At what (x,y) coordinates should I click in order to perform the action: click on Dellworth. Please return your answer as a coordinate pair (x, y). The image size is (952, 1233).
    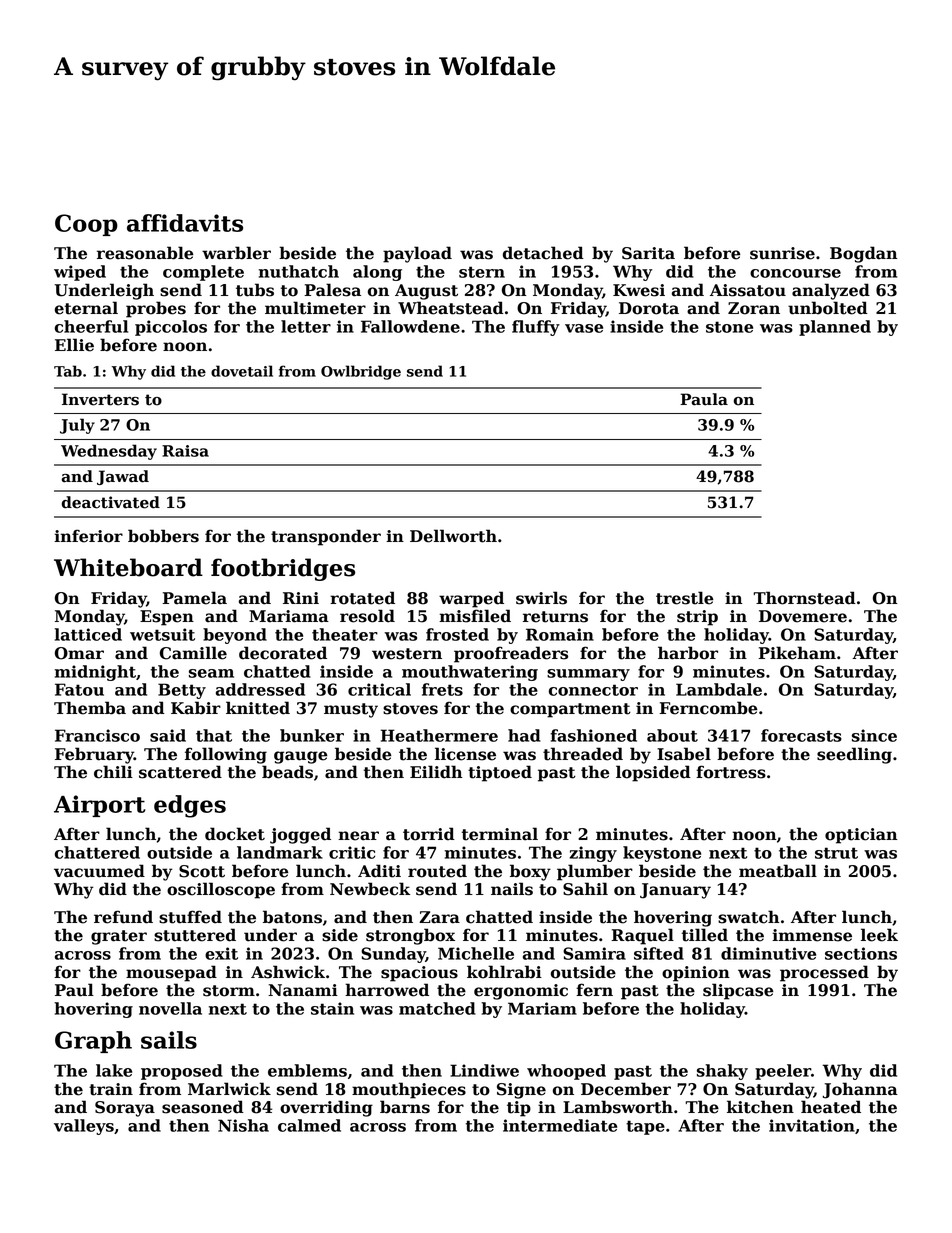
    Looking at the image, I should click on (453, 536).
